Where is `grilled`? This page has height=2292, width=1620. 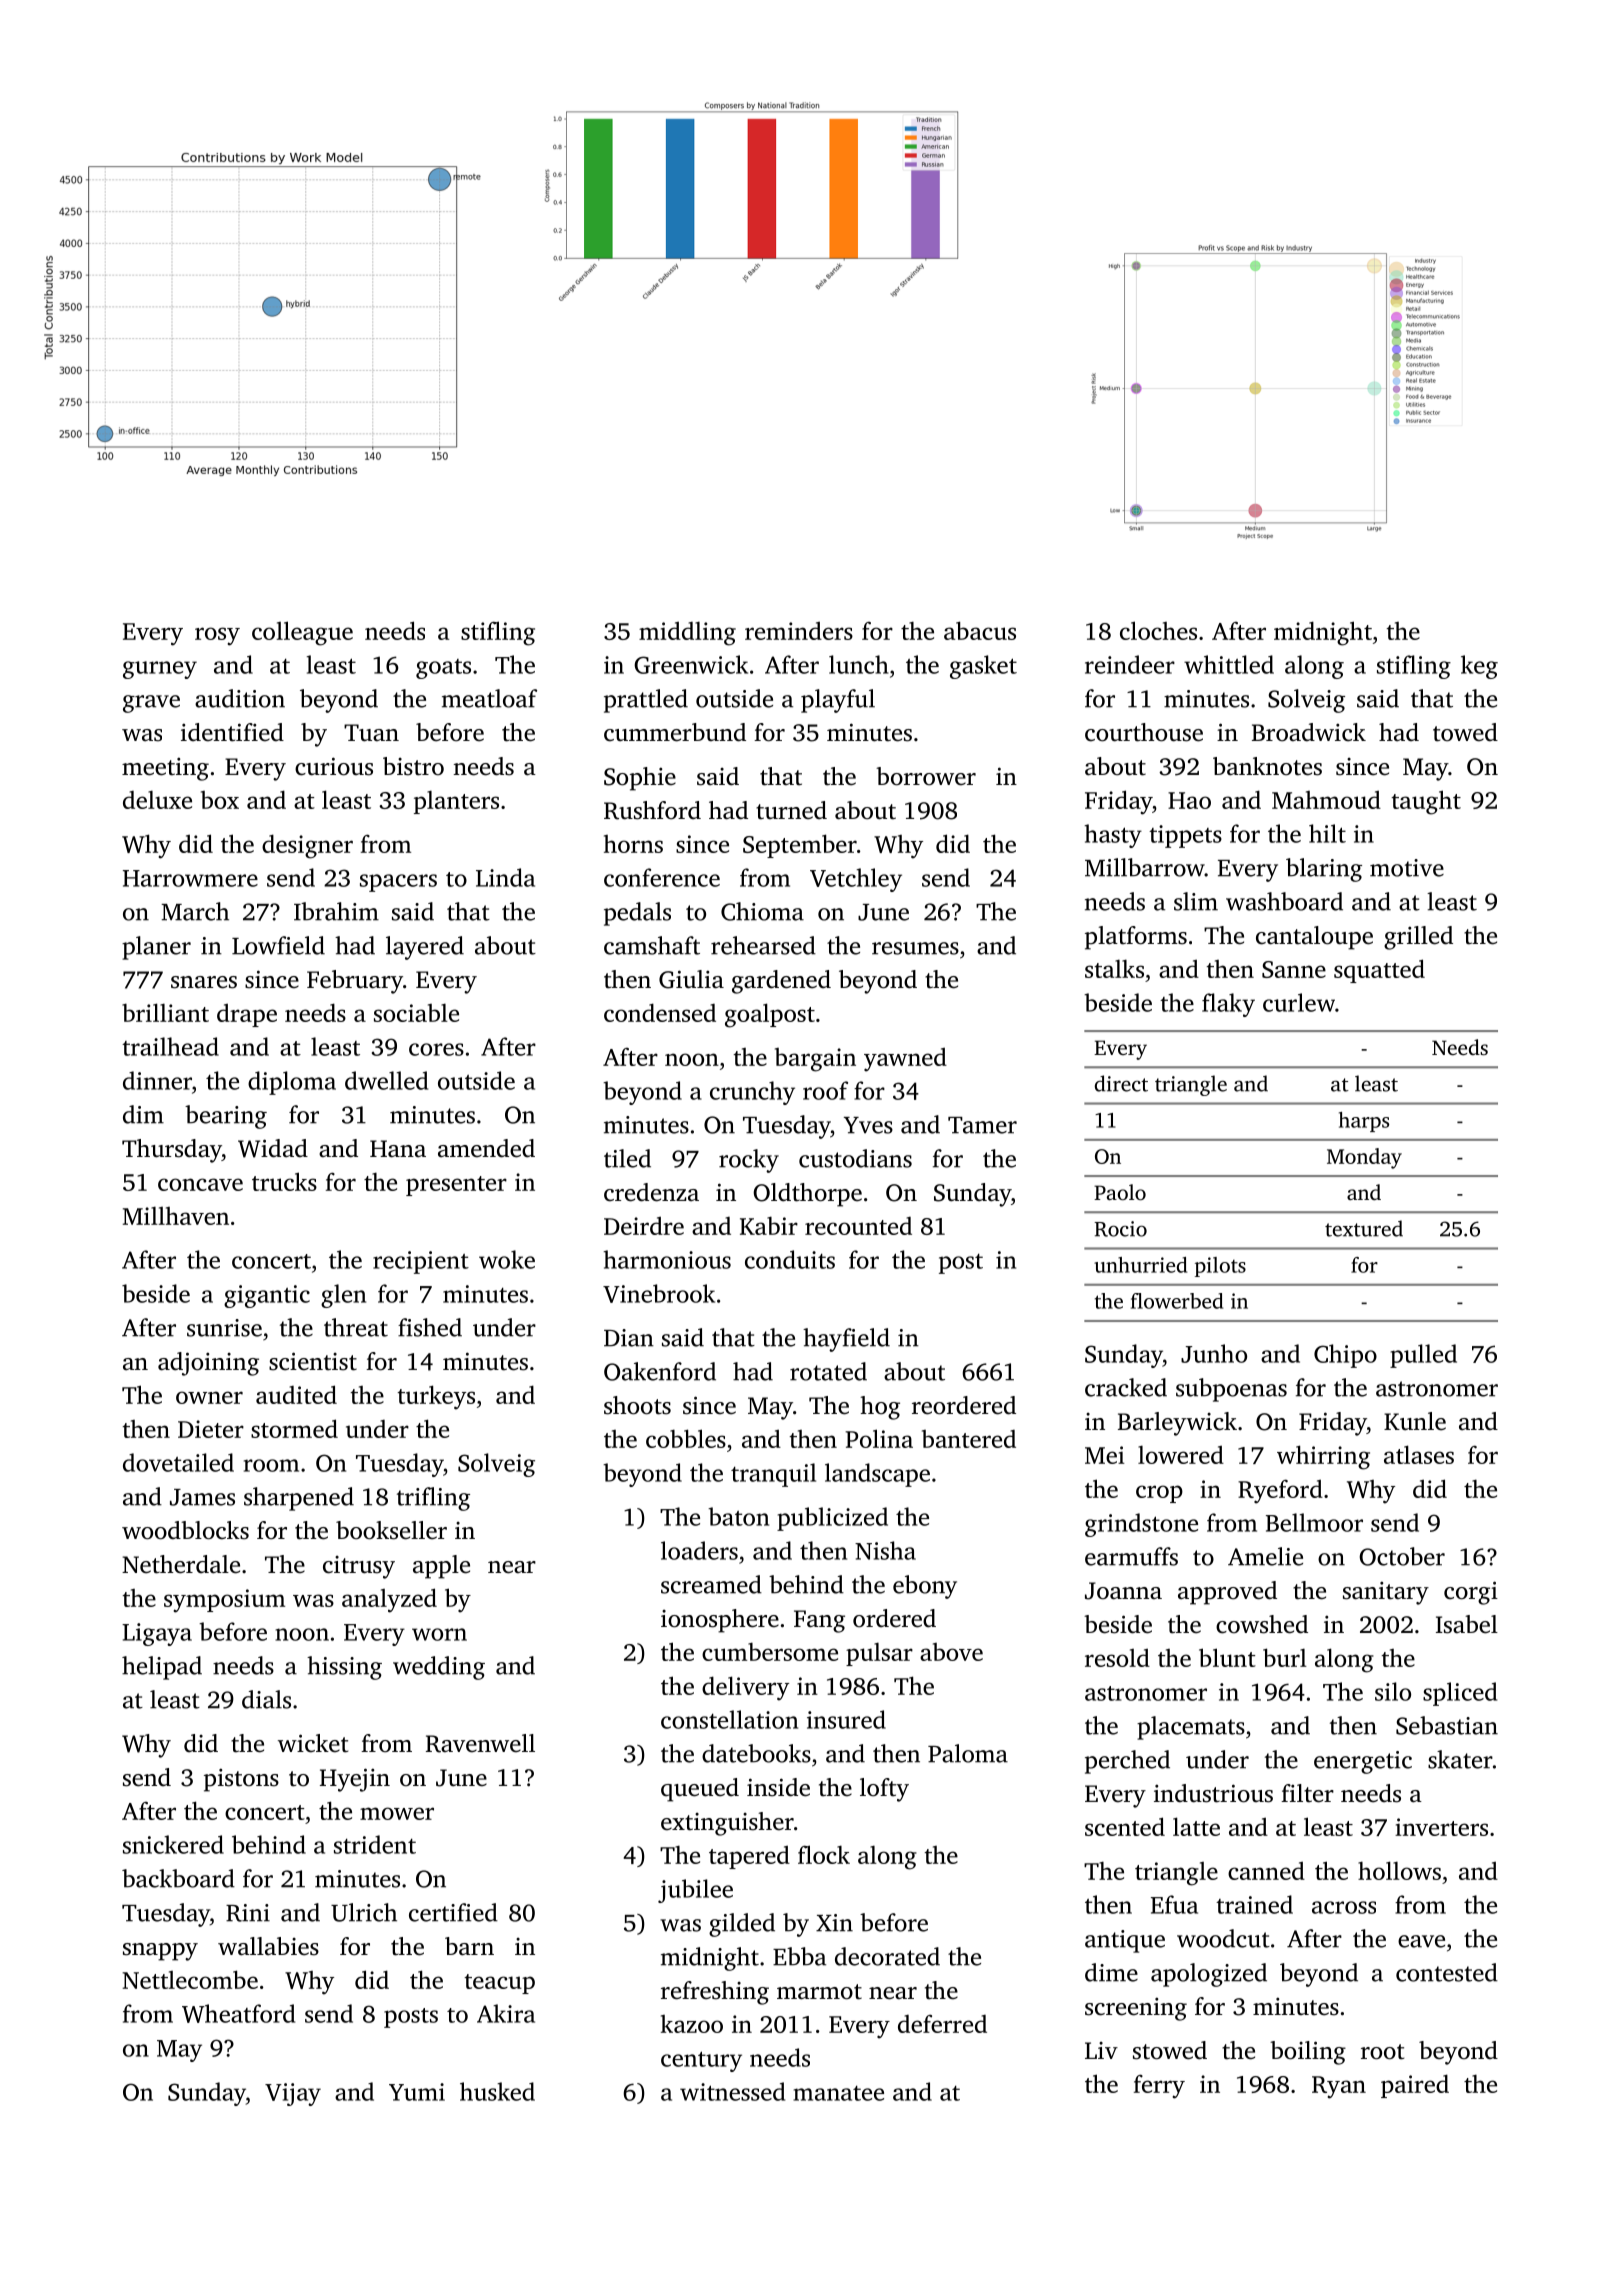
grilled is located at coordinates (1418, 938).
